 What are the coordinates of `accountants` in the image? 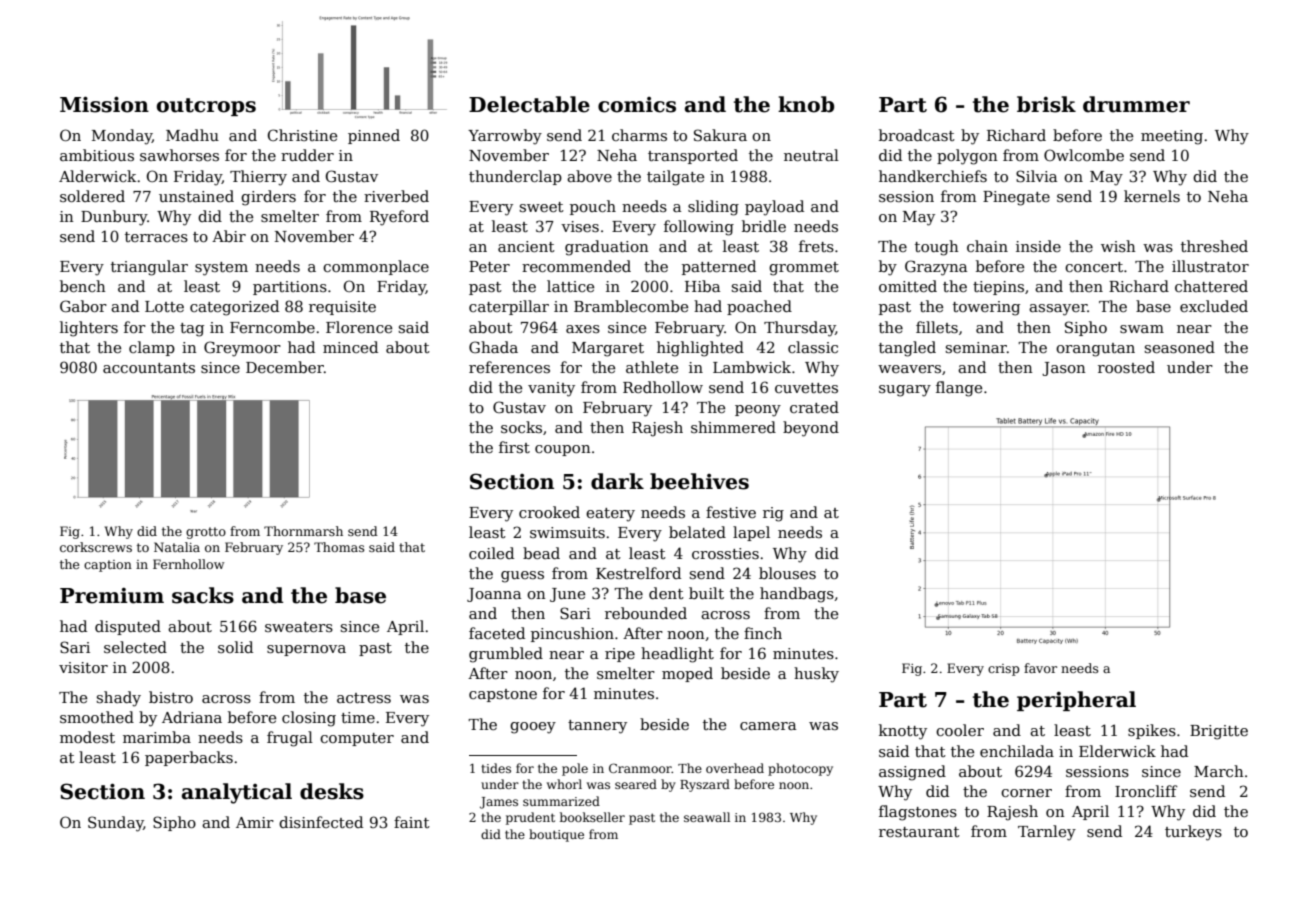 It's located at (149, 368).
